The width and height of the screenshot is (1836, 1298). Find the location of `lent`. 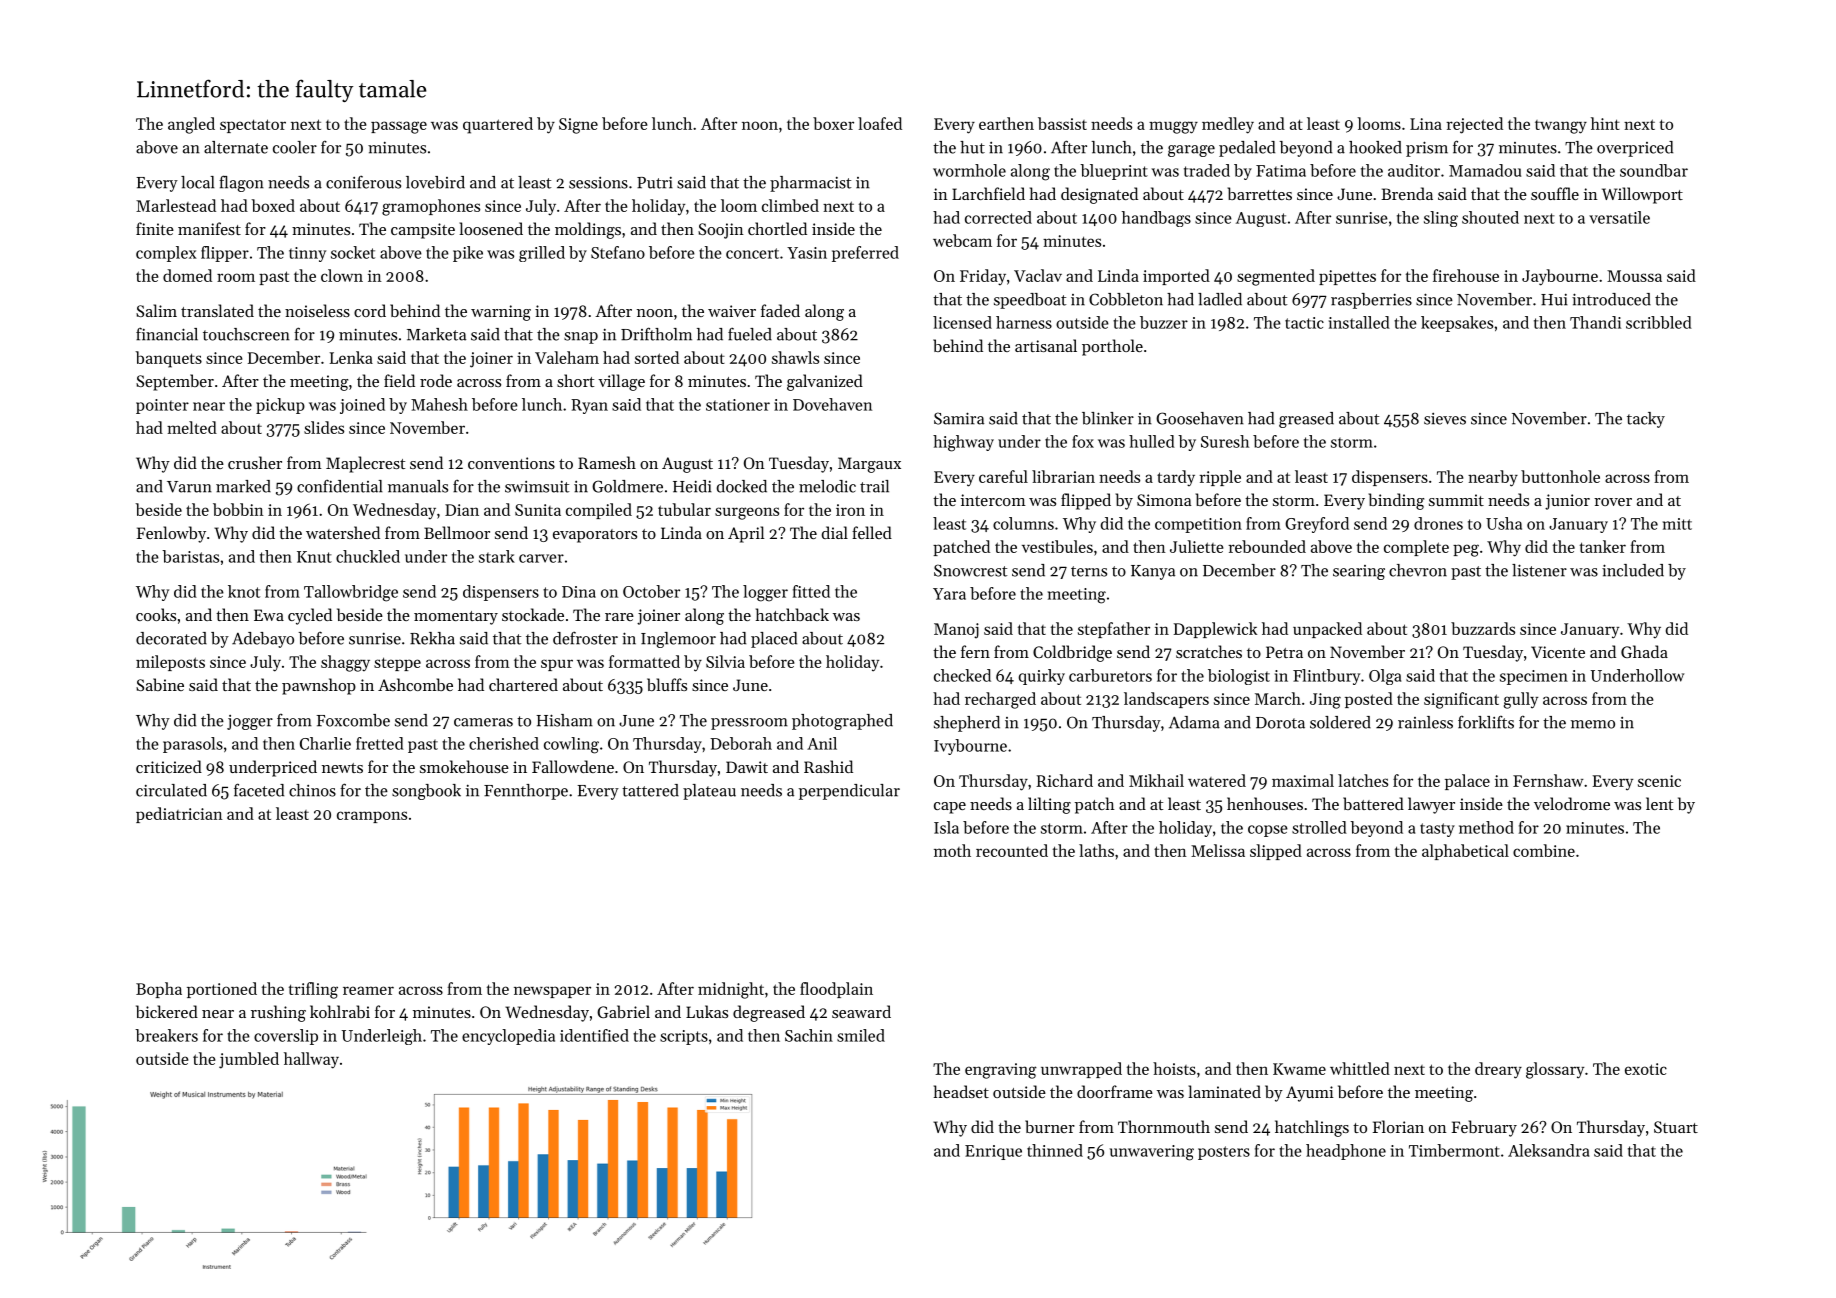

lent is located at coordinates (1659, 803).
